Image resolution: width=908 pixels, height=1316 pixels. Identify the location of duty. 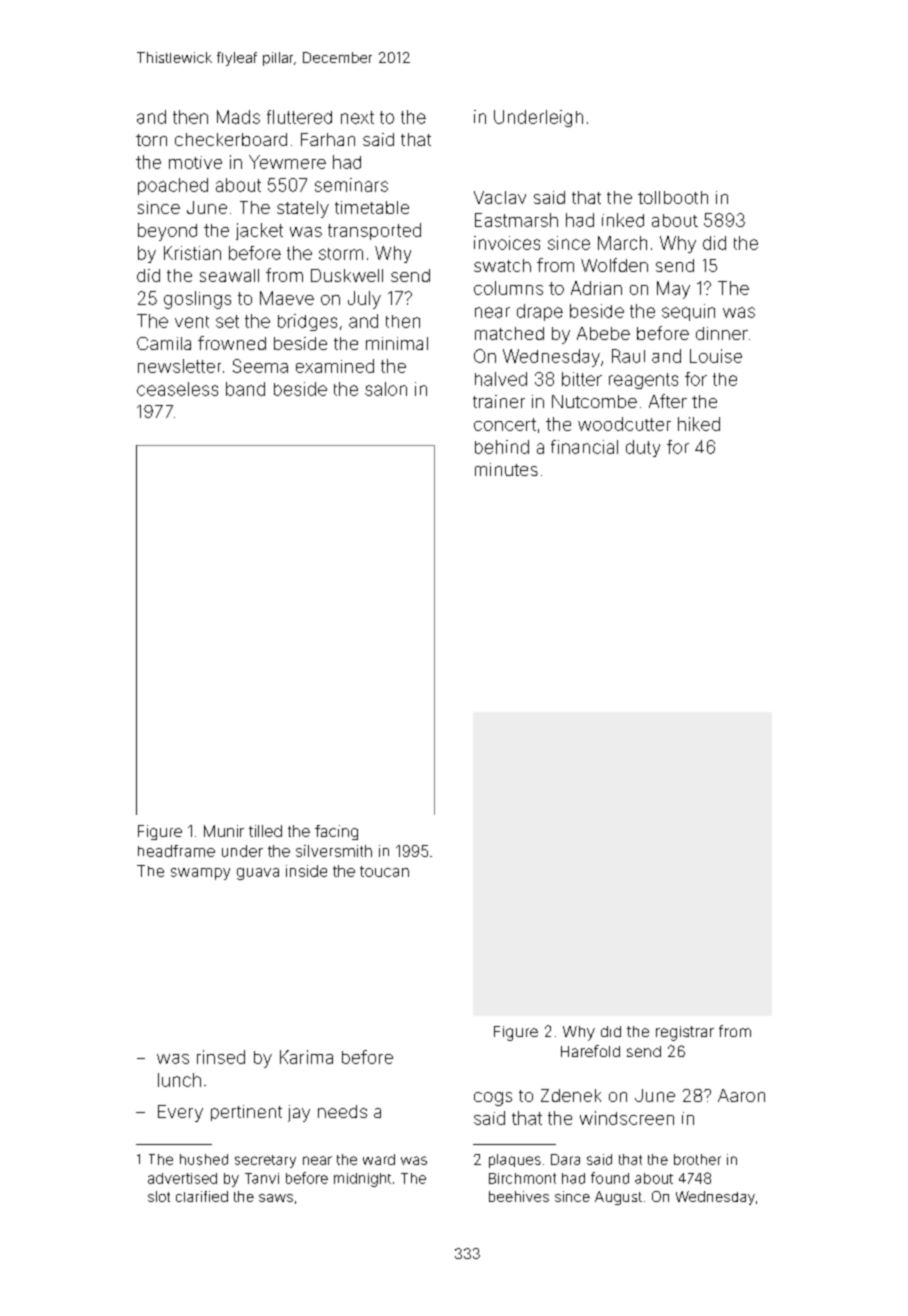
(643, 448).
